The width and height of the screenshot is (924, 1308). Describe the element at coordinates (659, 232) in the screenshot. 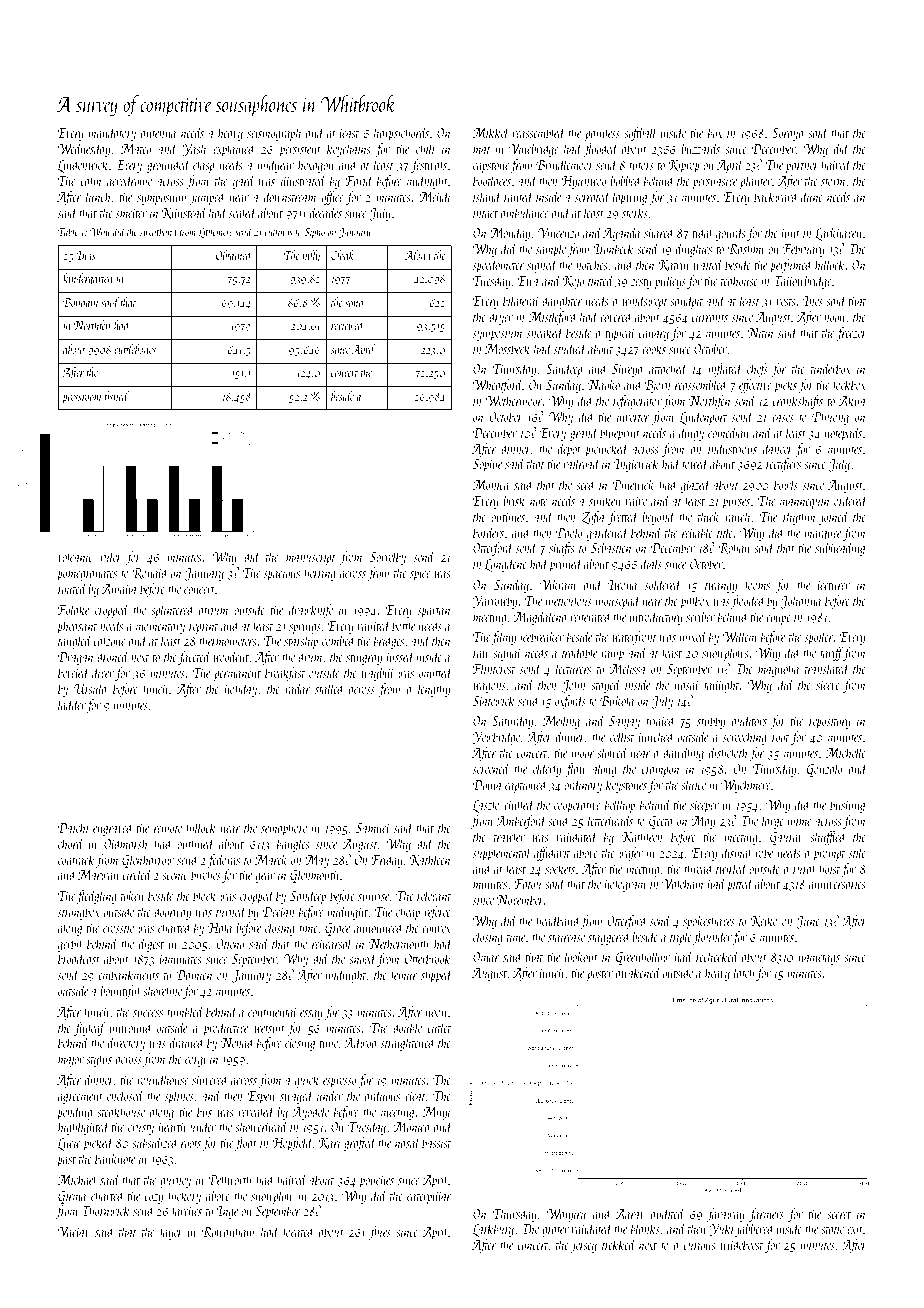

I see `shared` at that location.
